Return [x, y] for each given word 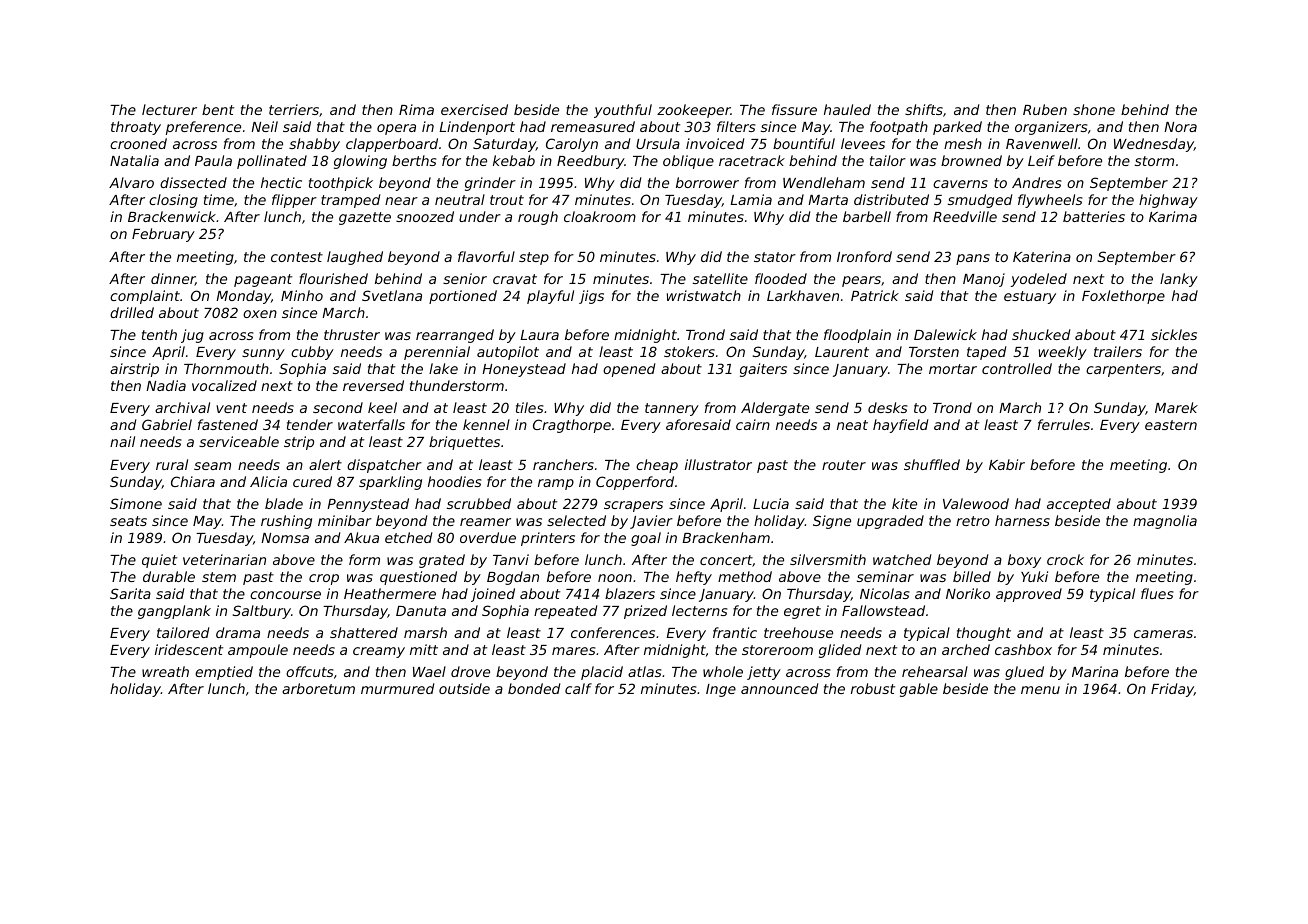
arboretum [318, 688]
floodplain [857, 336]
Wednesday [1154, 145]
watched [902, 559]
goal [646, 539]
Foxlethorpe [1123, 297]
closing [173, 201]
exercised [474, 109]
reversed [373, 385]
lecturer [169, 109]
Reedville [965, 216]
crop [324, 579]
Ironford [864, 256]
